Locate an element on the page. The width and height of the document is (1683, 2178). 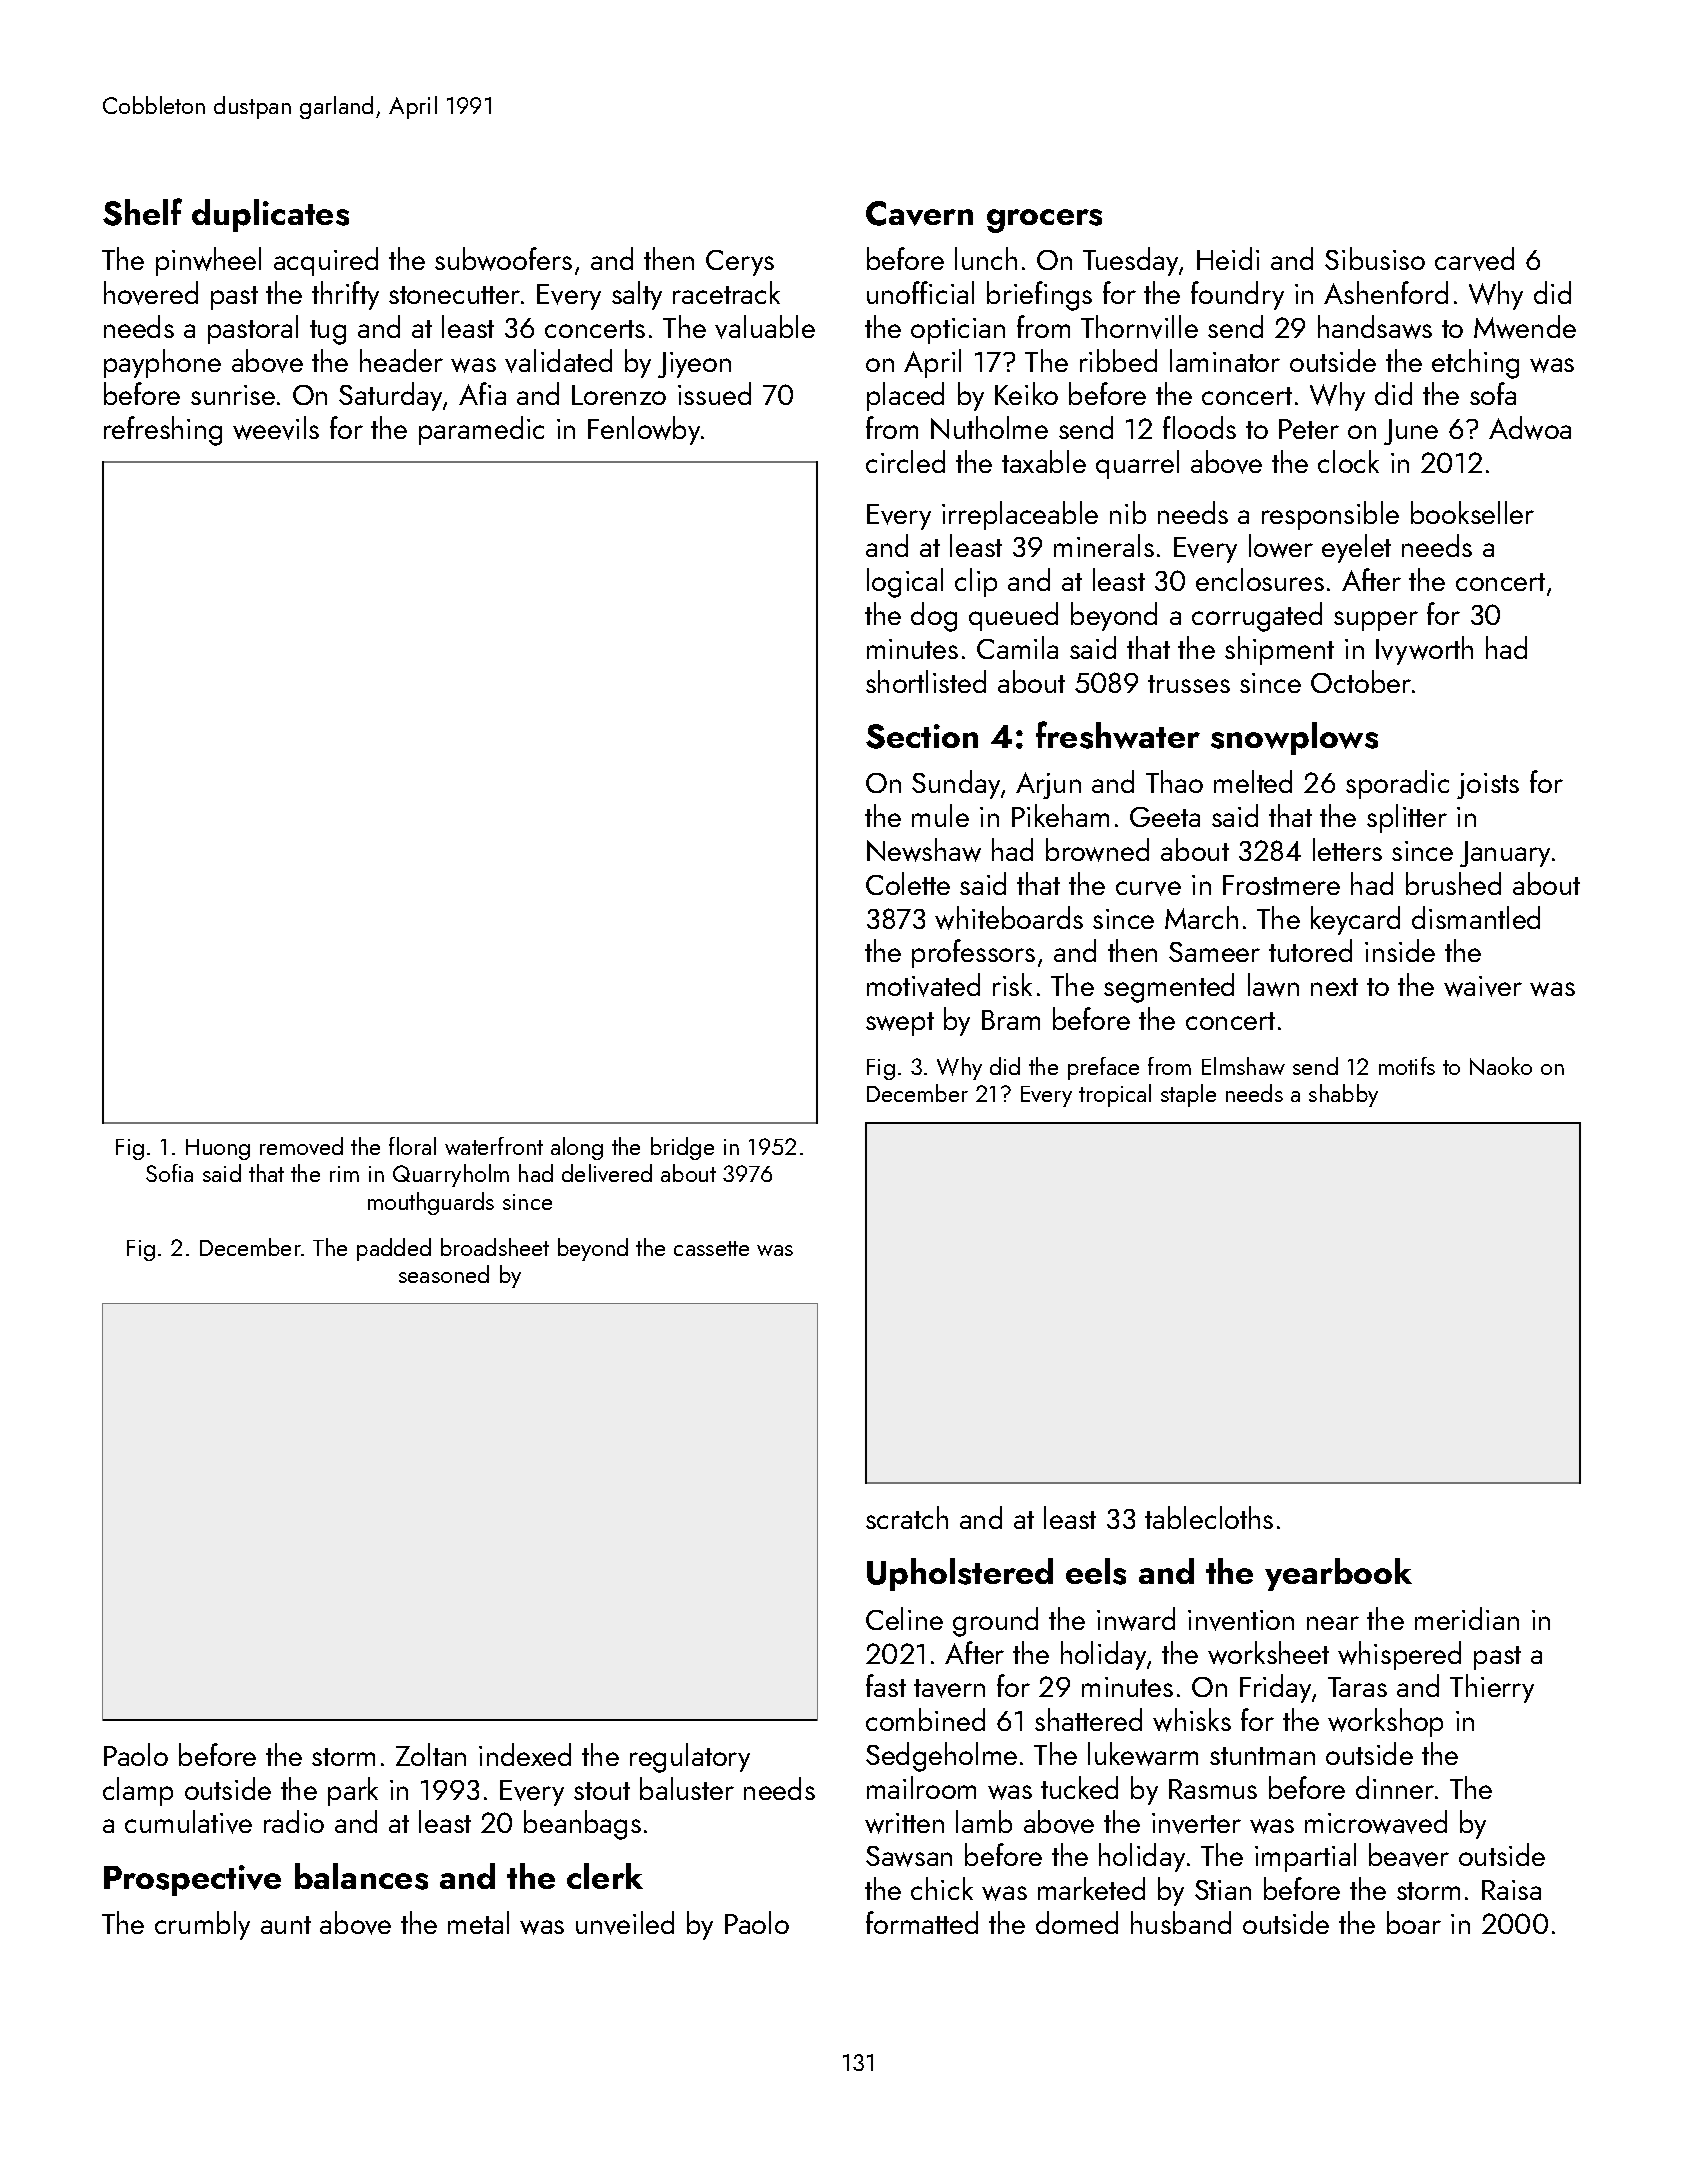
Cavern is located at coordinates (919, 213).
